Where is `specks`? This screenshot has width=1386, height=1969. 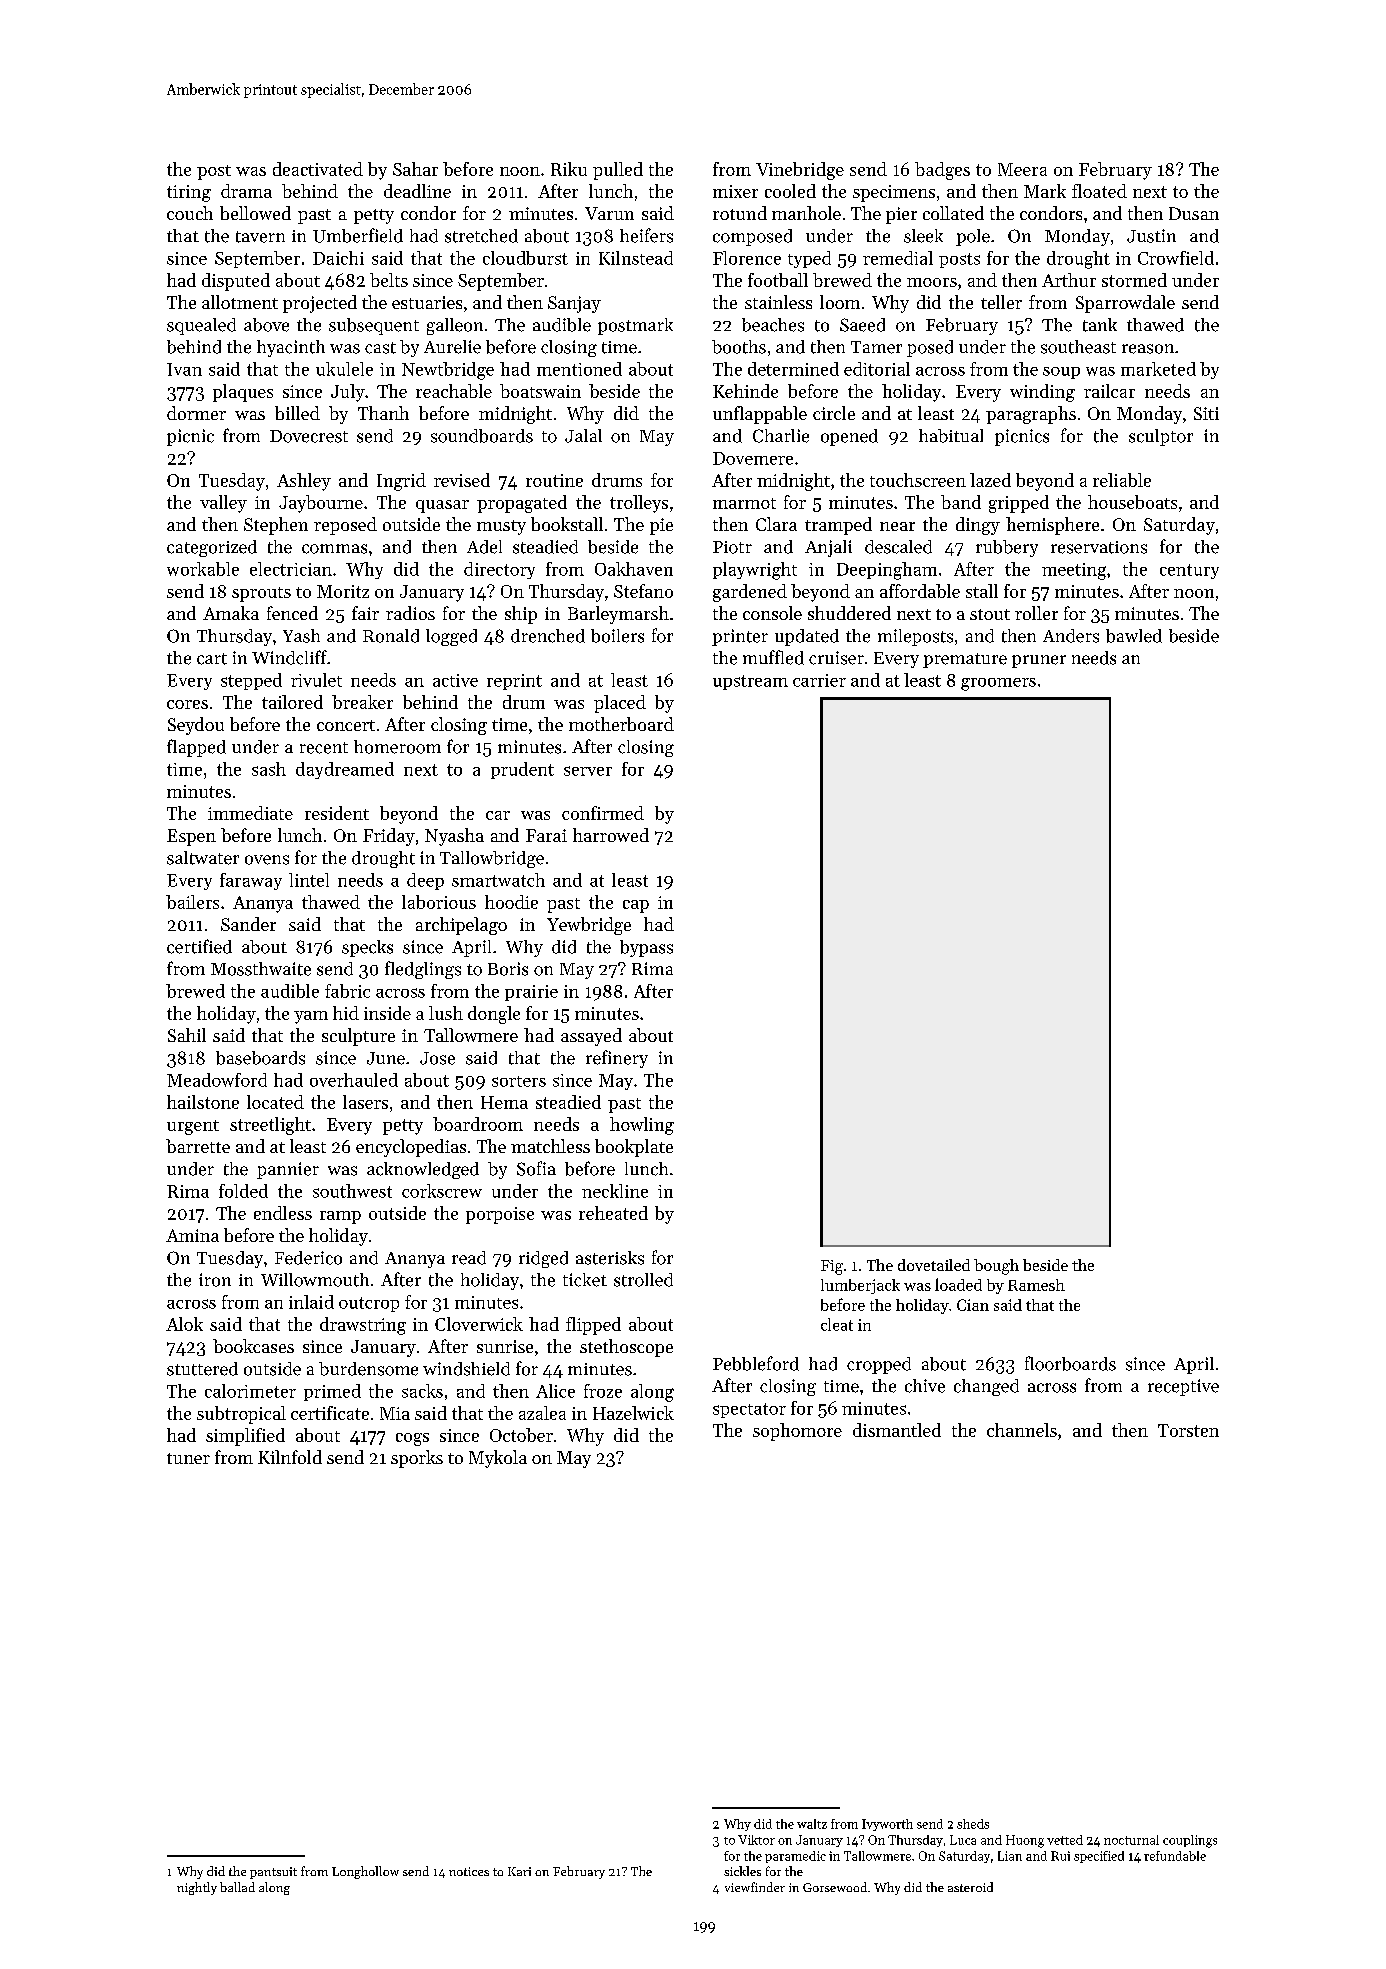 specks is located at coordinates (367, 948).
